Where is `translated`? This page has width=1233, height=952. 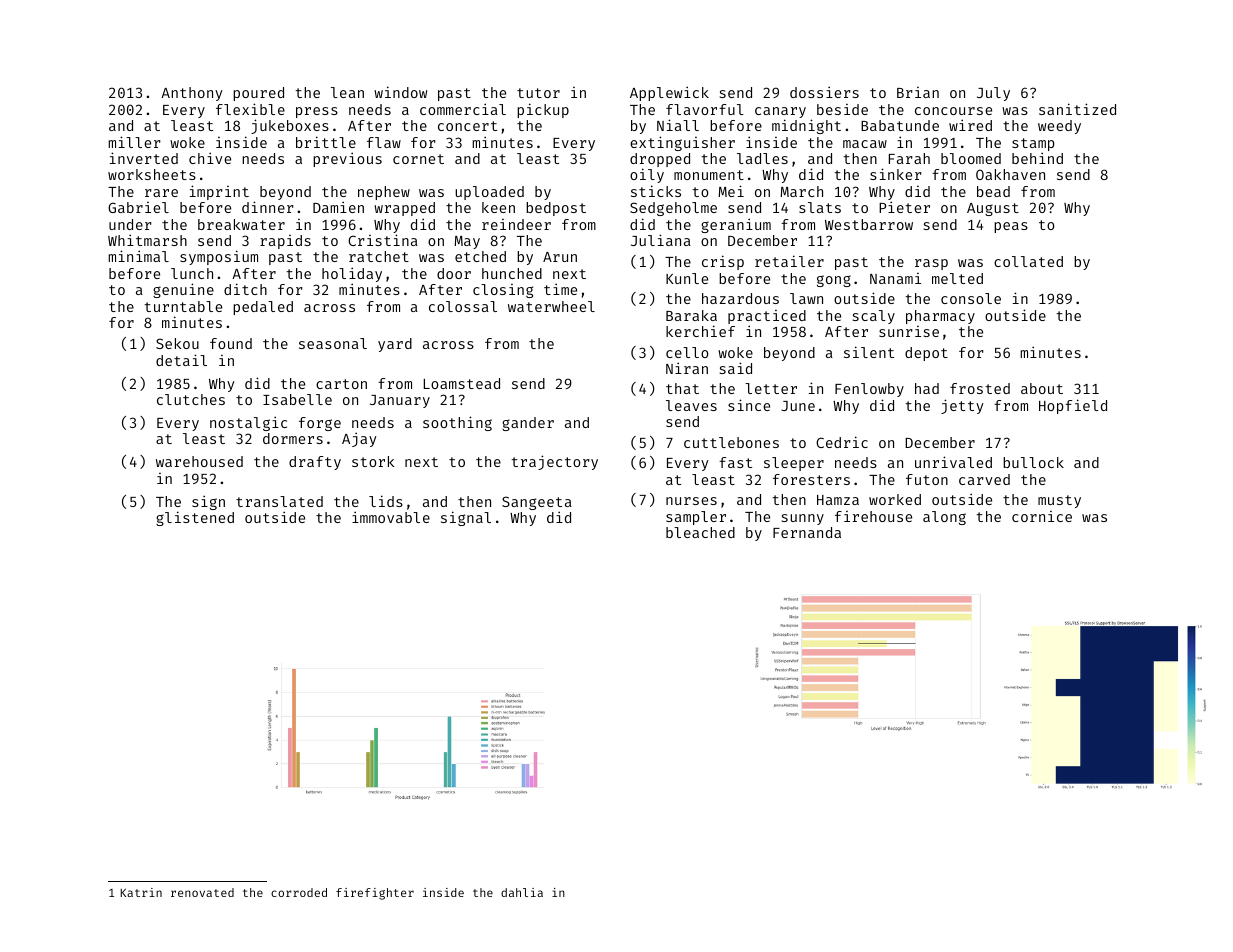
translated is located at coordinates (279, 501).
